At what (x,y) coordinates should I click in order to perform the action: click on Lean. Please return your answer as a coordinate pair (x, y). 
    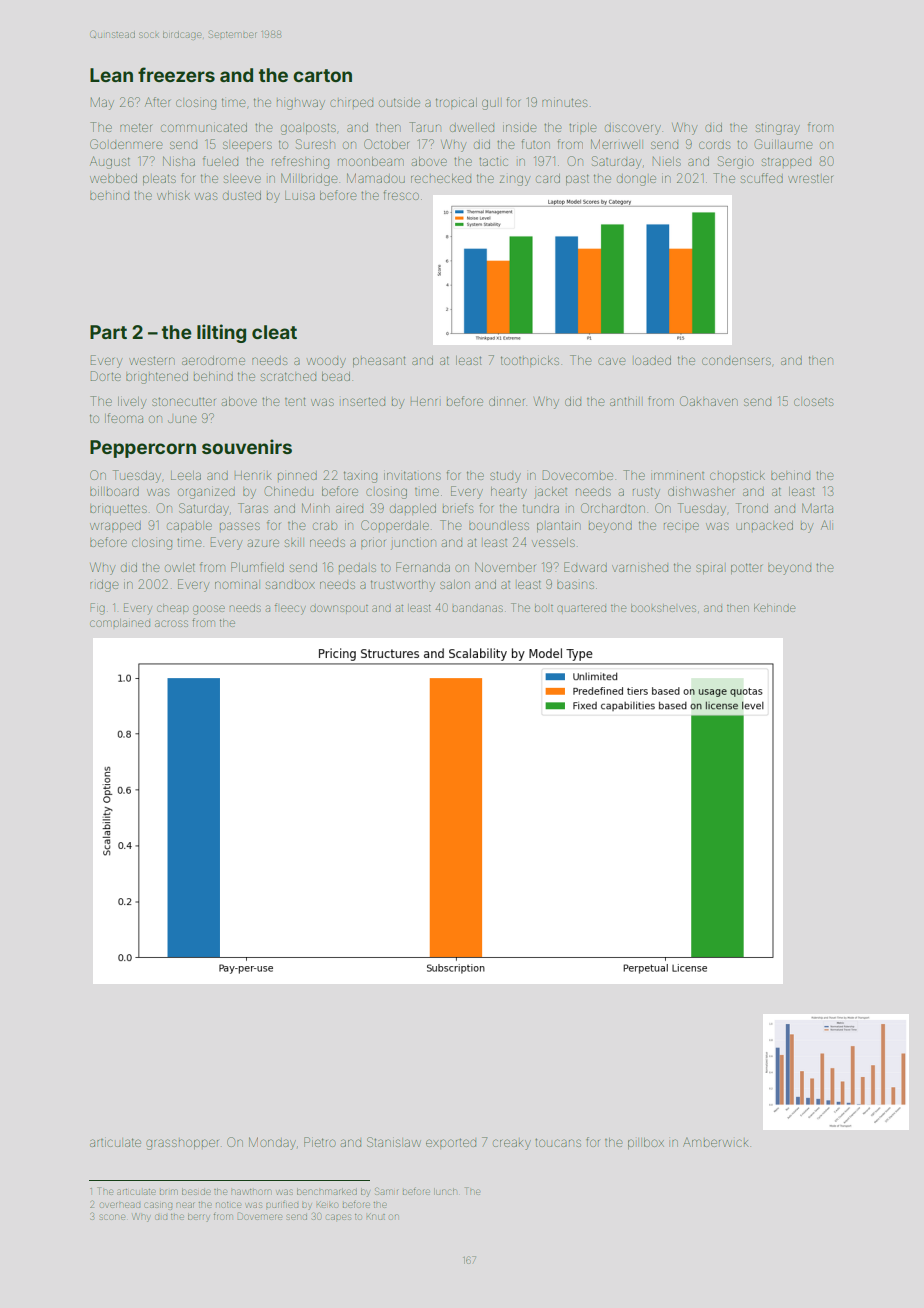
    Looking at the image, I should click on (111, 75).
